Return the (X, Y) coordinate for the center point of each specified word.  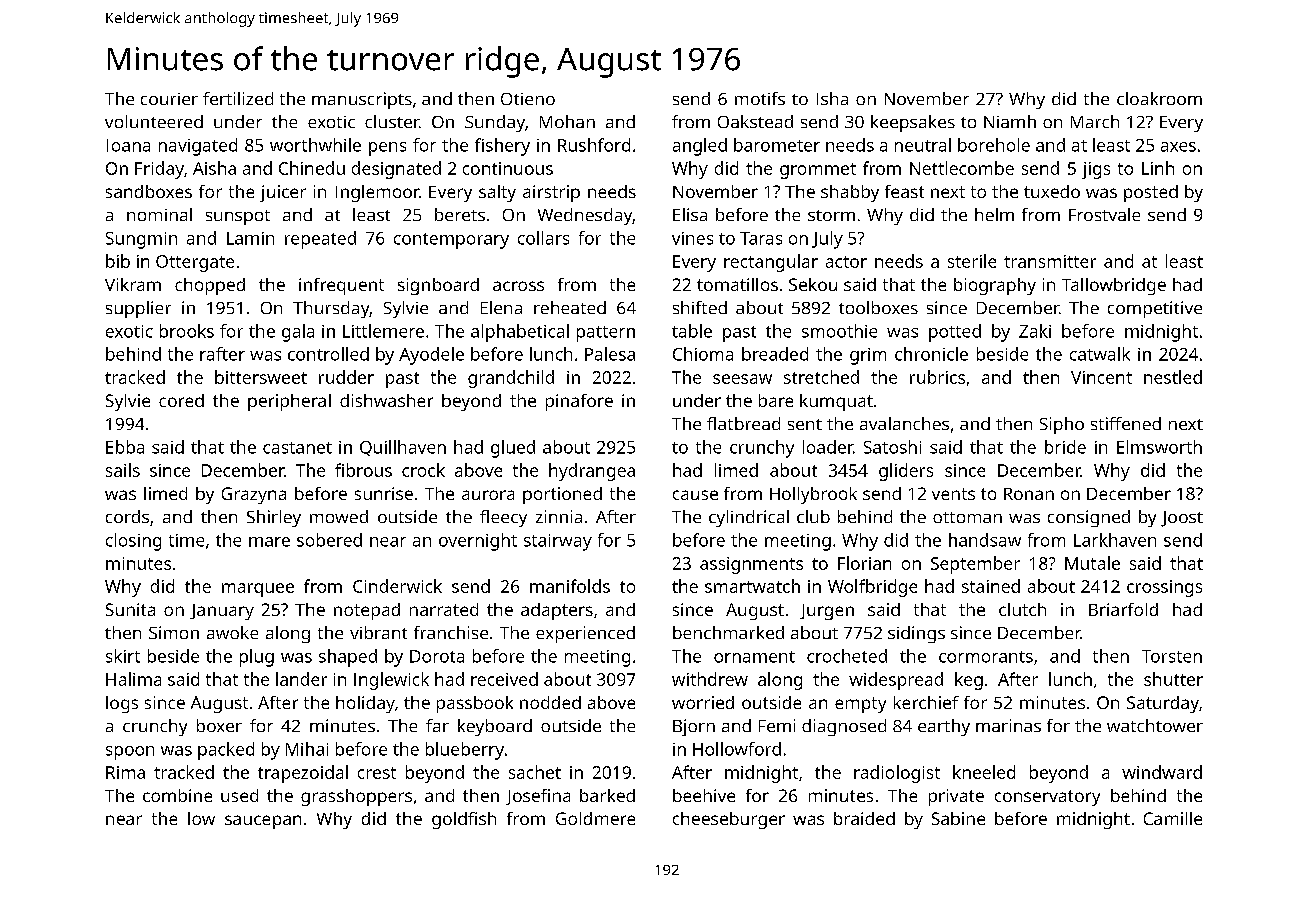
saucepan (263, 822)
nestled (1173, 377)
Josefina (538, 797)
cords (127, 516)
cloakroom (1159, 98)
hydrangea (592, 472)
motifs (760, 98)
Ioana (128, 145)
